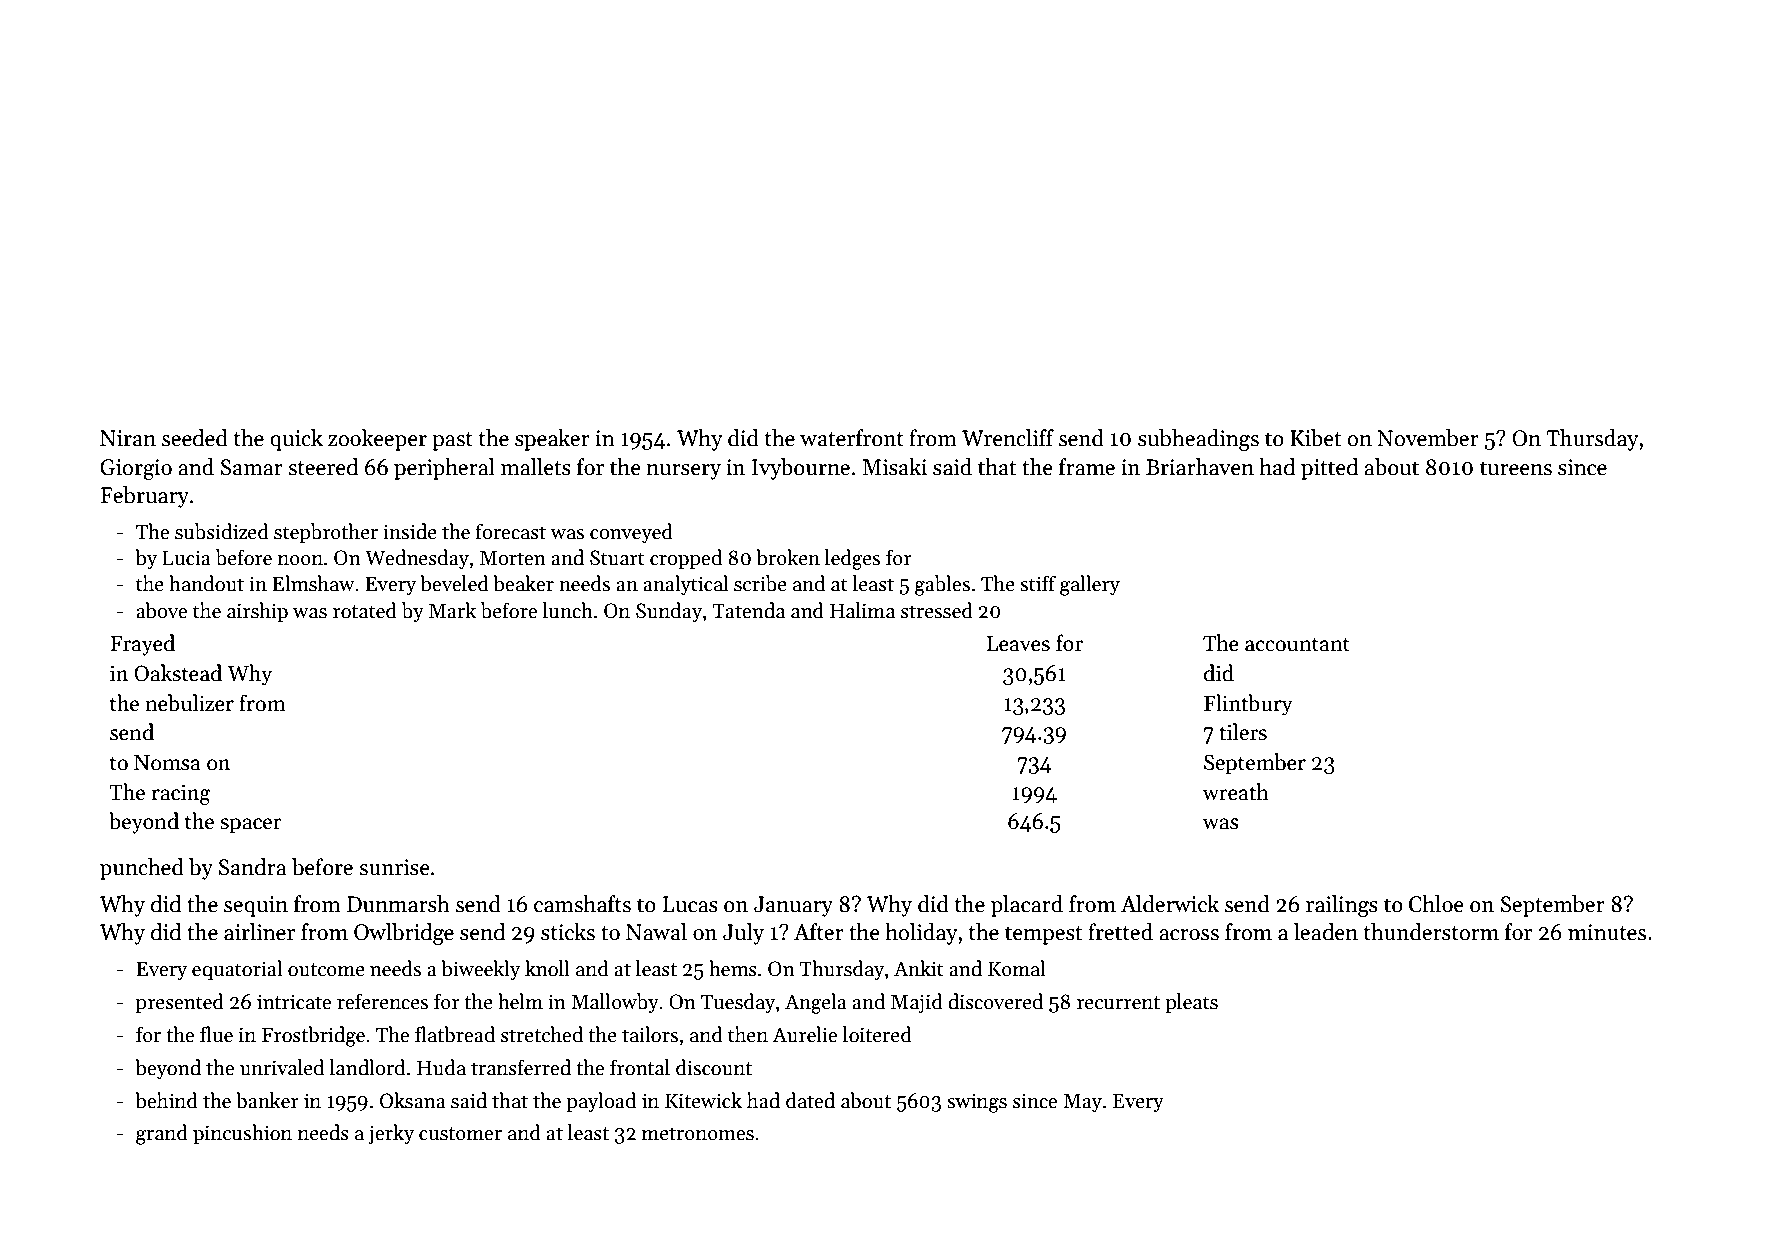  Describe the element at coordinates (1118, 1003) in the screenshot. I see `recurrent` at that location.
